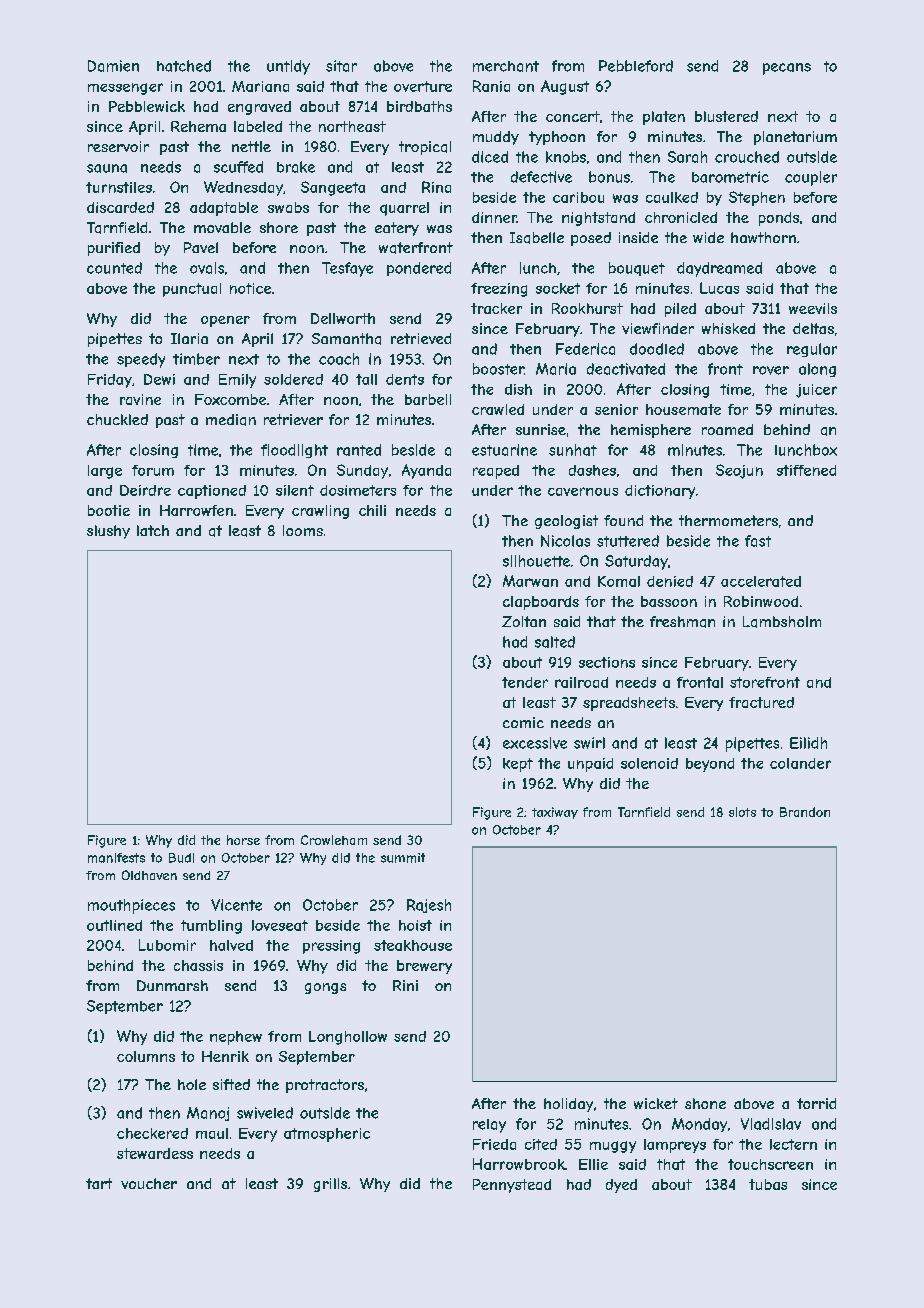 Image resolution: width=924 pixels, height=1308 pixels. Describe the element at coordinates (651, 431) in the screenshot. I see `hemisphere` at that location.
